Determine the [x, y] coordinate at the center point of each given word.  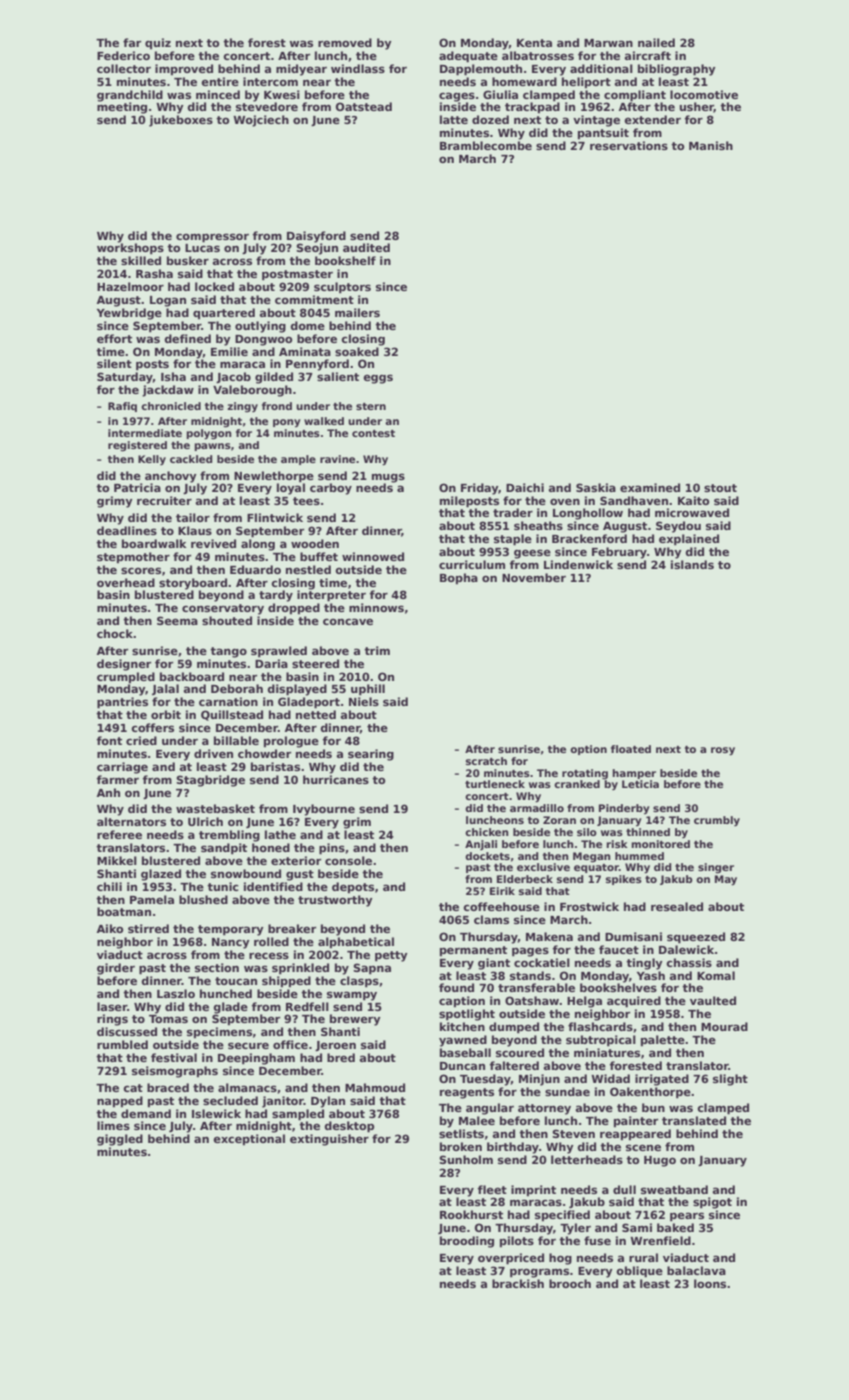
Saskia [596, 487]
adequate [468, 57]
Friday [479, 489]
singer [716, 868]
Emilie [229, 351]
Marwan [608, 43]
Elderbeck [525, 879]
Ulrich [205, 821]
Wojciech [261, 121]
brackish [518, 1283]
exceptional [249, 1140]
